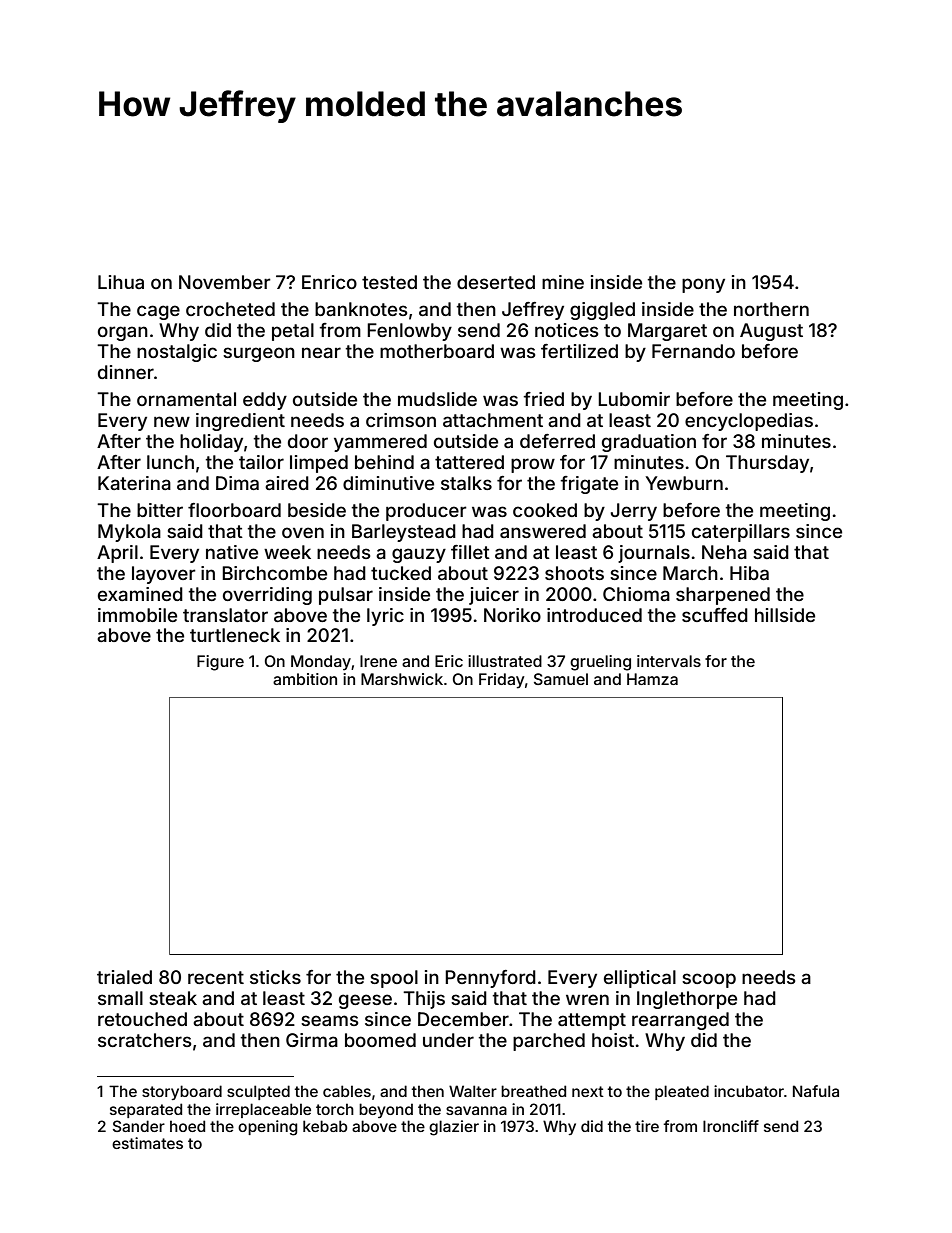 The image size is (952, 1233). Describe the element at coordinates (394, 979) in the document. I see `spool` at that location.
